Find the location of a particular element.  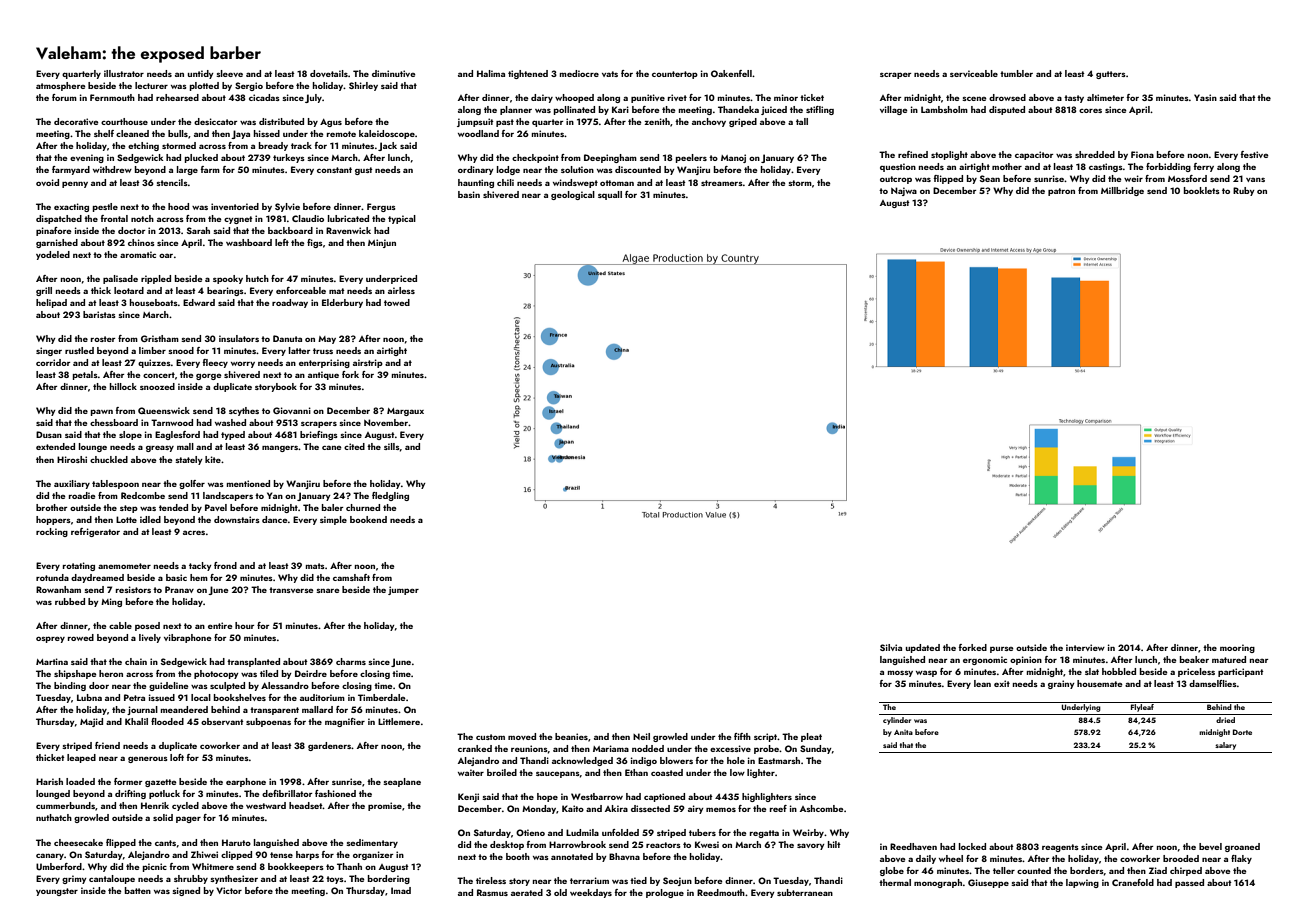

squall is located at coordinates (610, 195).
